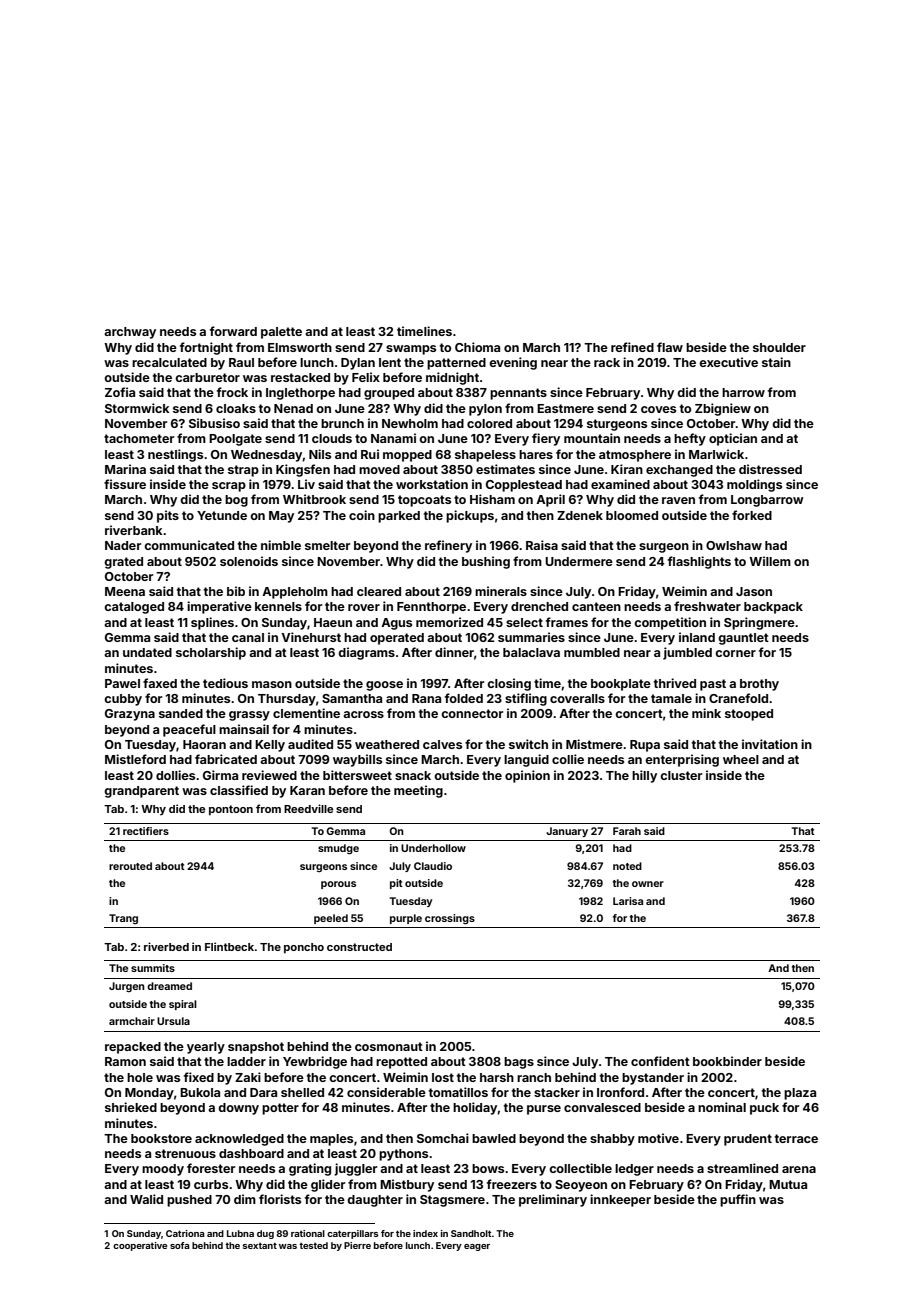  I want to click on communicated, so click(189, 545).
